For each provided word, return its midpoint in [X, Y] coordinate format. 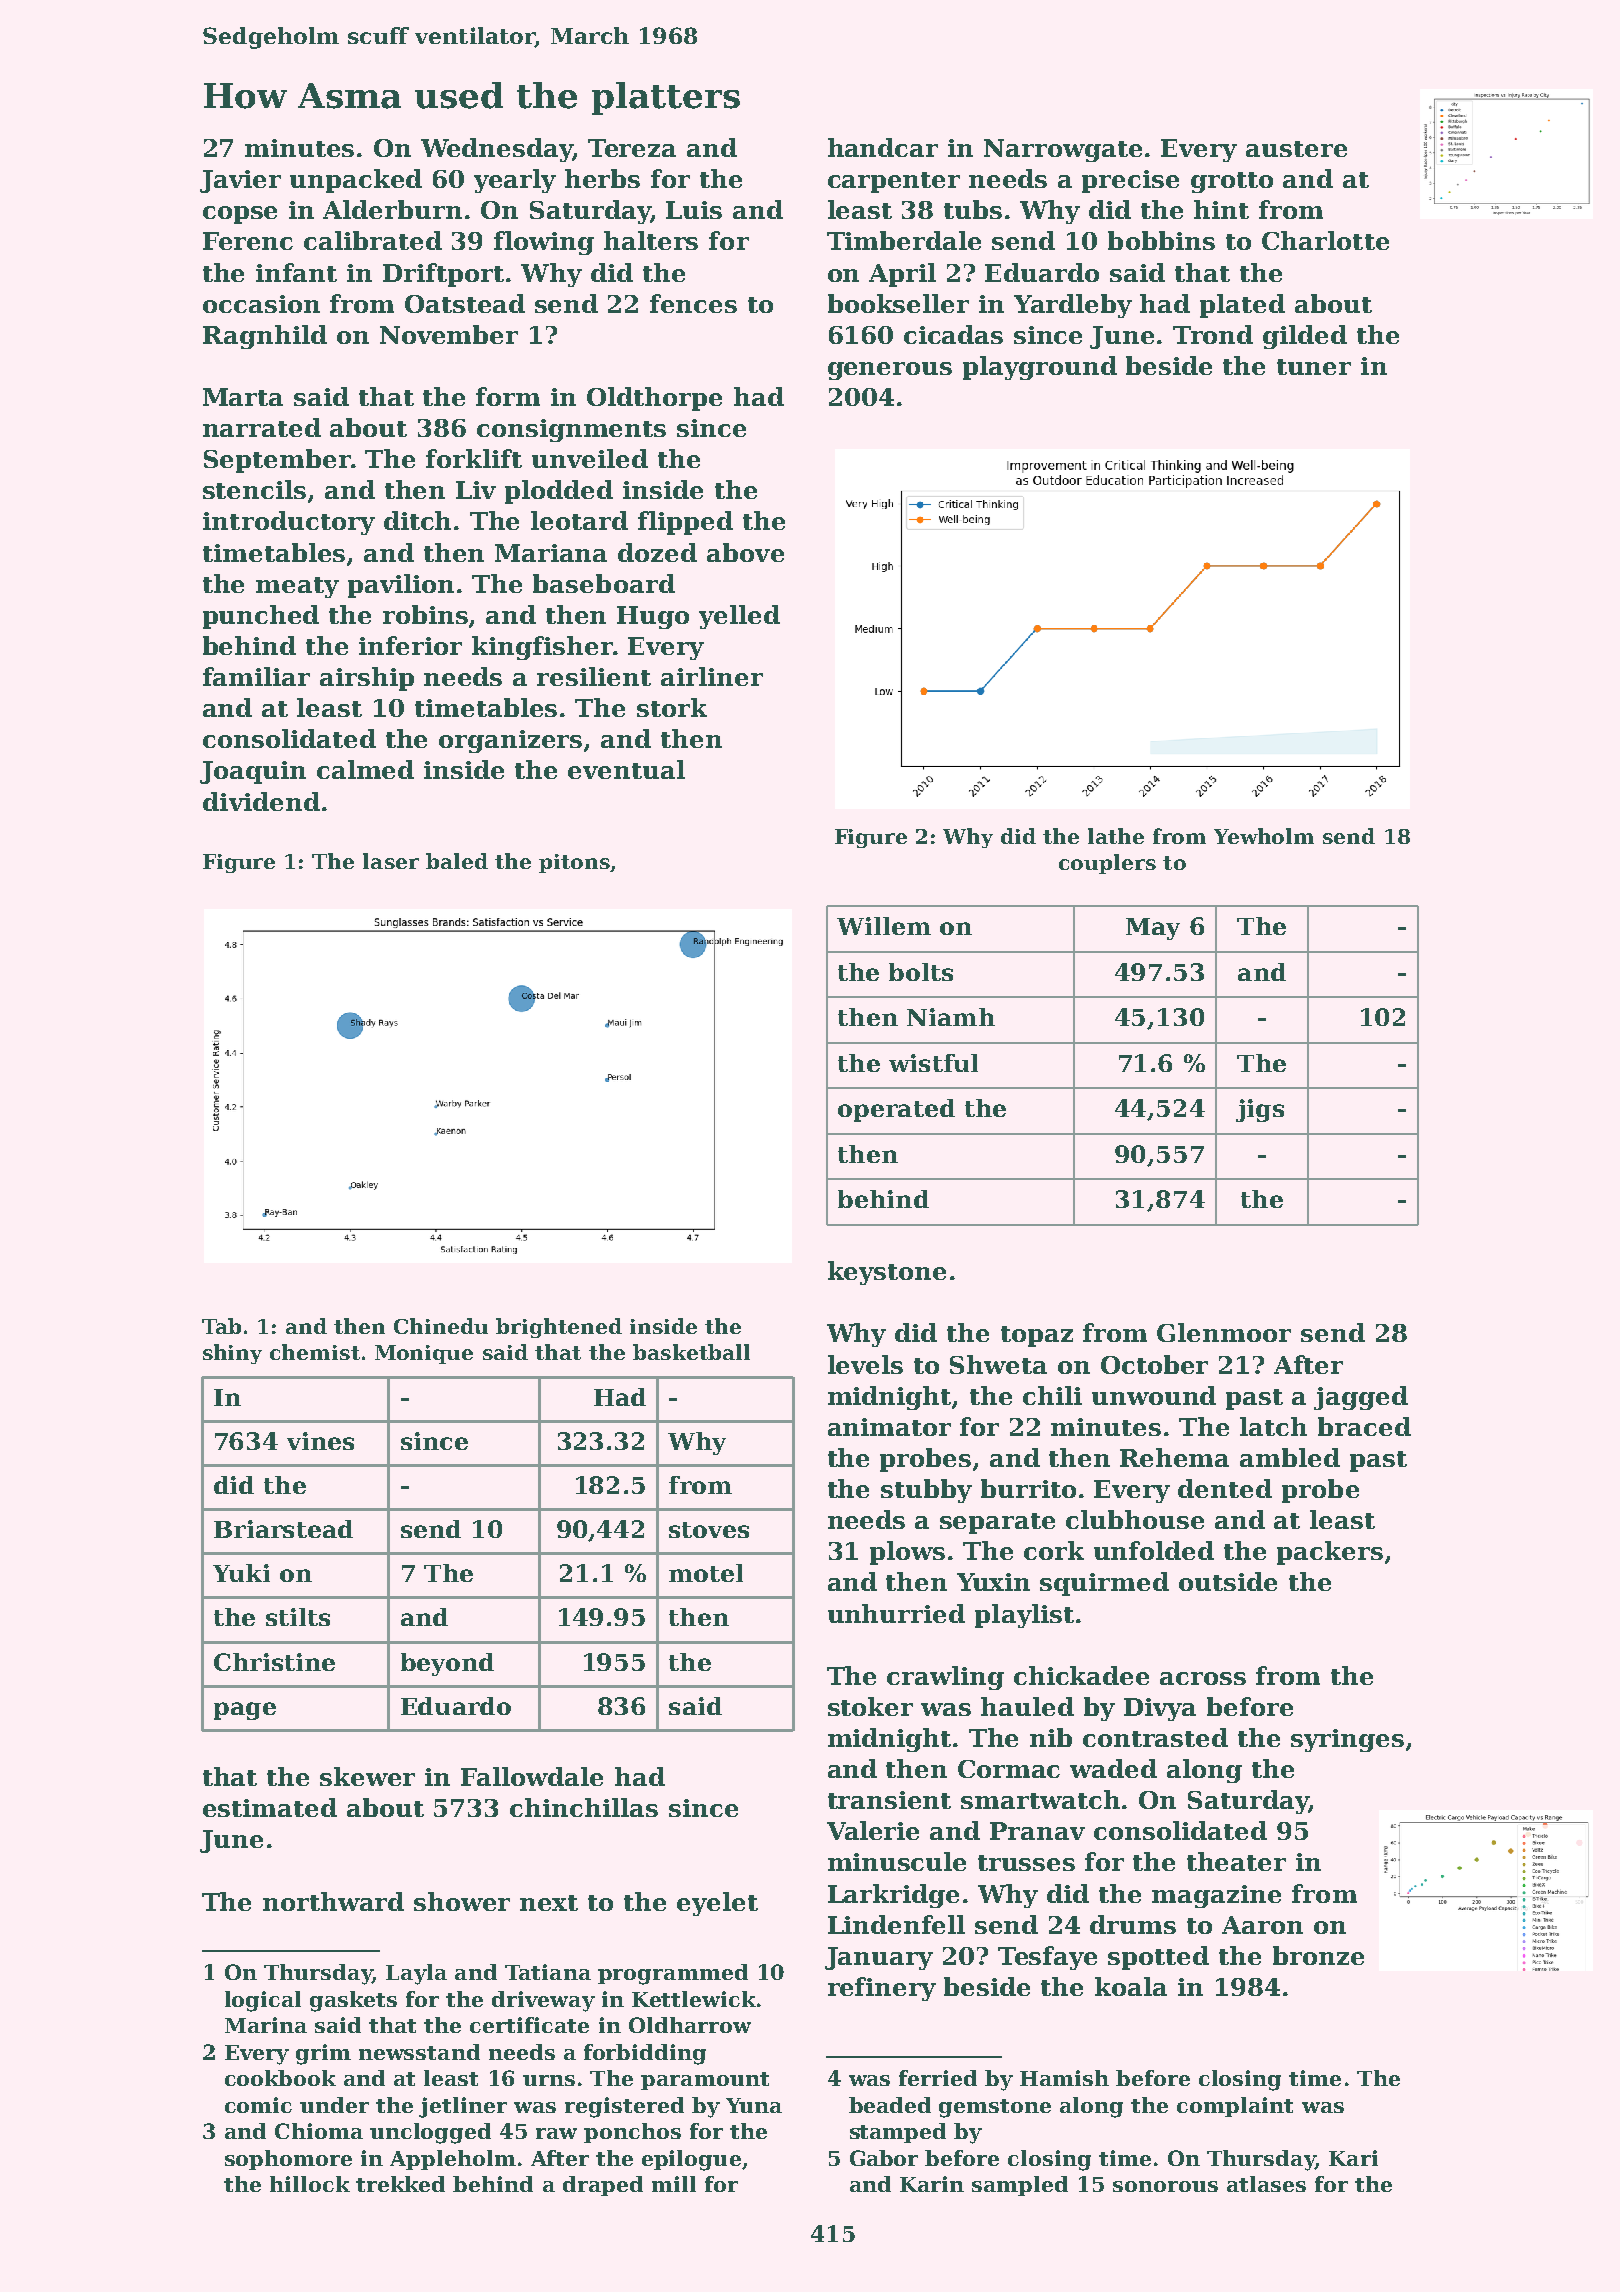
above [745, 552]
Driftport [443, 275]
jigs [1260, 1110]
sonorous [1165, 2186]
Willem [884, 926]
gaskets [353, 2001]
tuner [1314, 367]
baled [457, 861]
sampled [1020, 2186]
